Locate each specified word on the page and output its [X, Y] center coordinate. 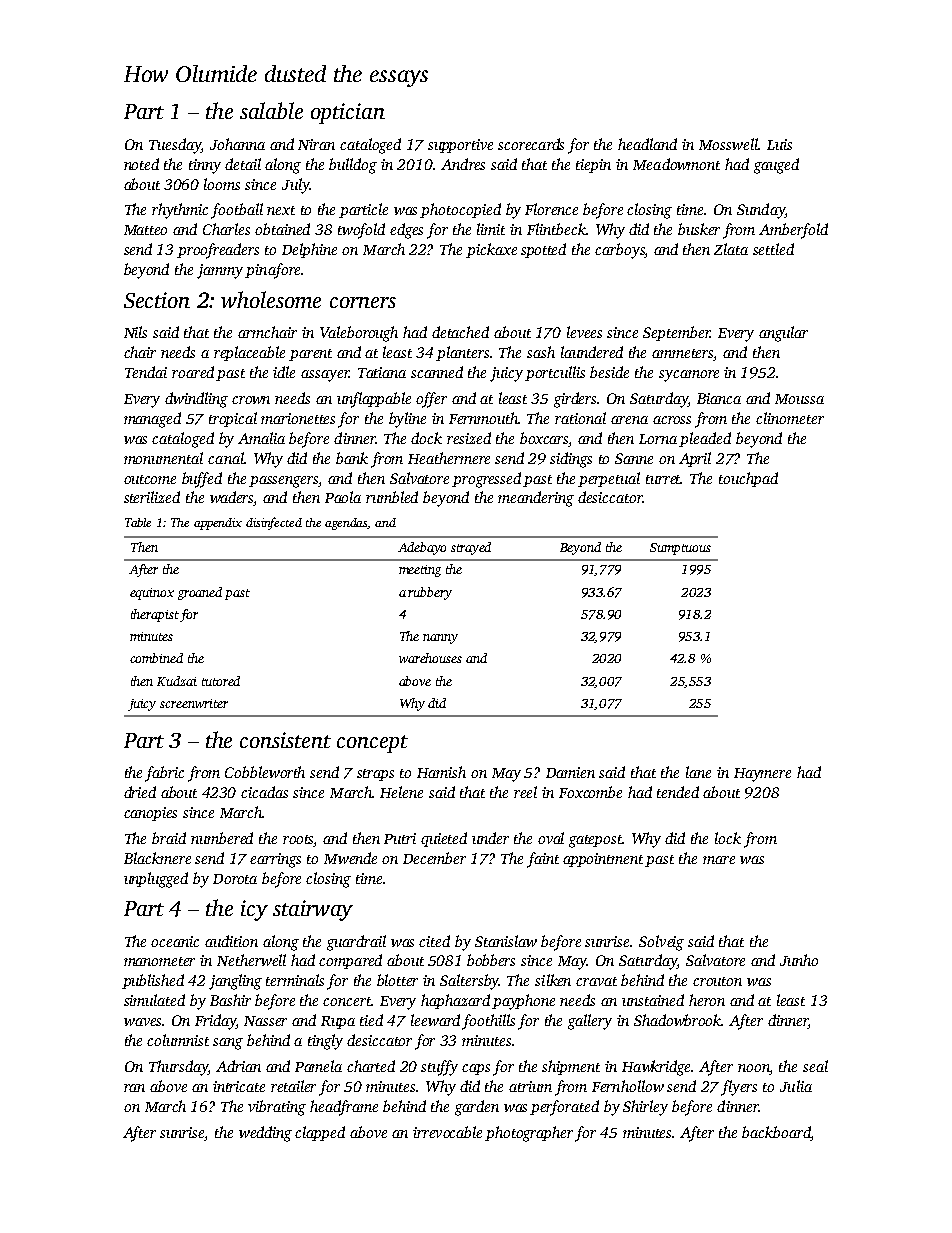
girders [575, 400]
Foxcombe [590, 792]
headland [647, 144]
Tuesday [175, 146]
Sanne [634, 458]
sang [228, 1044]
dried [140, 792]
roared [193, 372]
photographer [529, 1134]
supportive [460, 146]
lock [728, 838]
